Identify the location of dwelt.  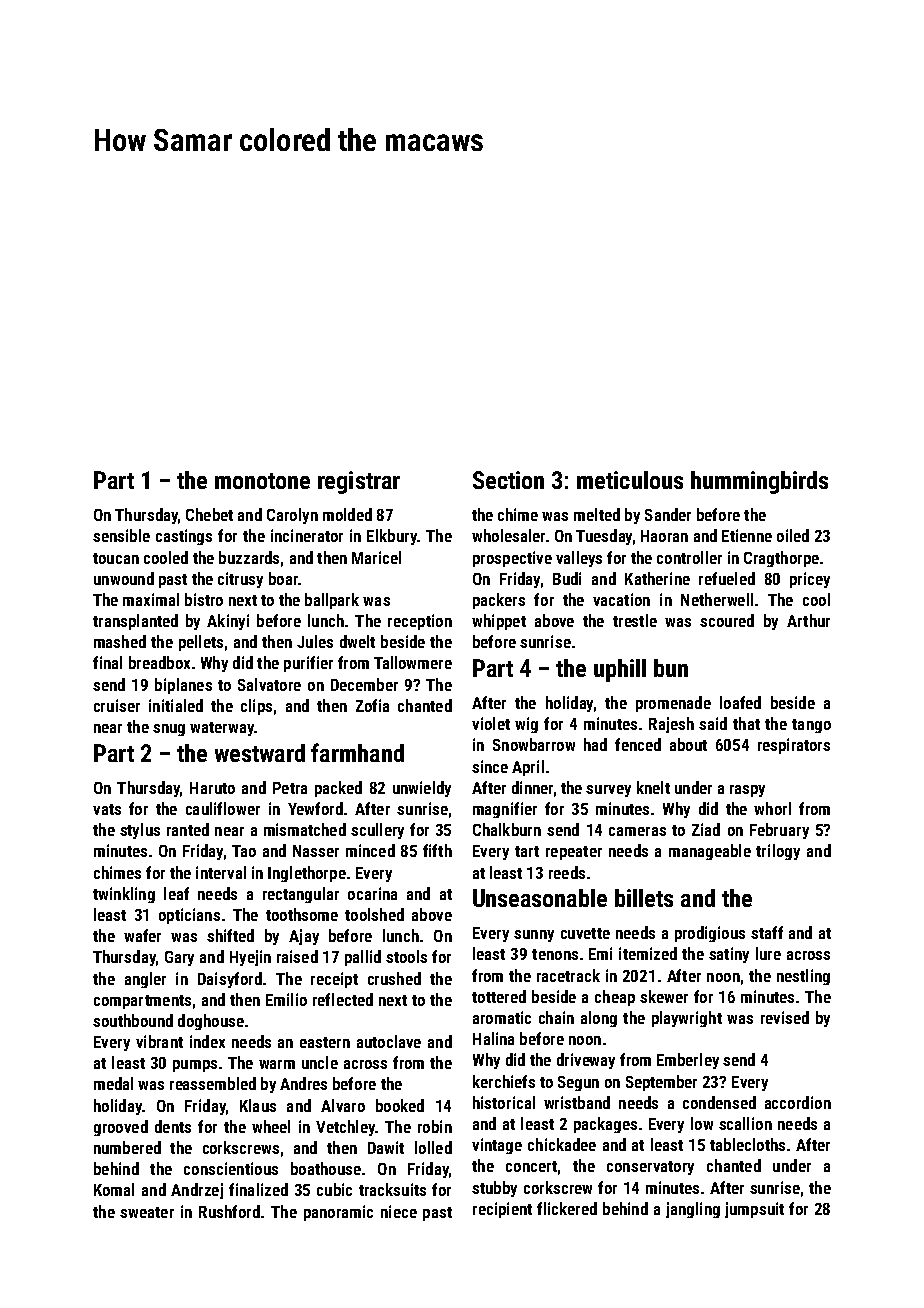
(357, 641).
